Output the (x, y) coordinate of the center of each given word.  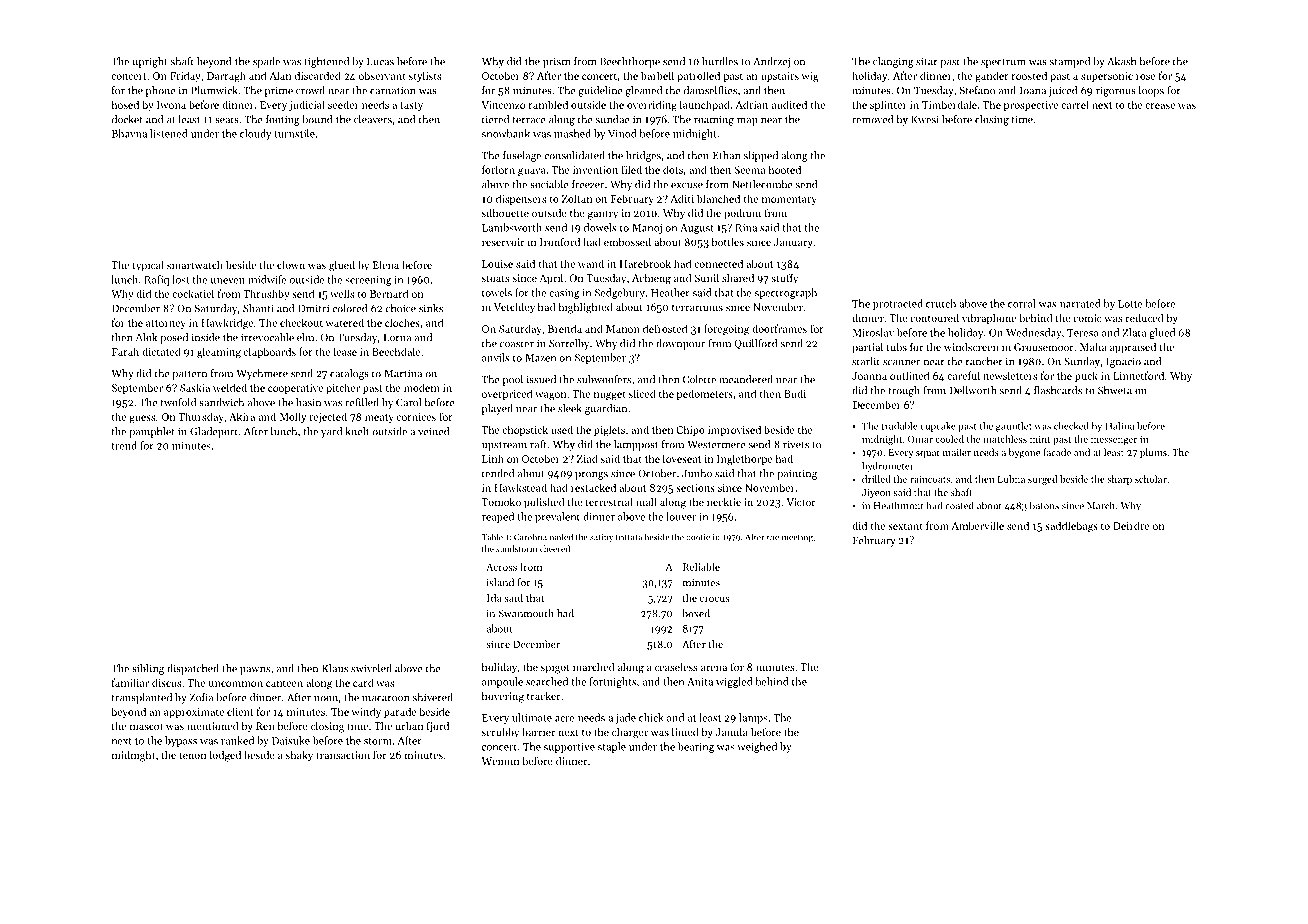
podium (742, 214)
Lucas (380, 61)
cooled (949, 439)
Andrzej (772, 62)
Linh (493, 458)
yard (331, 432)
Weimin (500, 761)
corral (1022, 303)
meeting (797, 538)
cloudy (255, 134)
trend (124, 445)
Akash (1122, 61)
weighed (757, 747)
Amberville (977, 525)
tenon (192, 755)
